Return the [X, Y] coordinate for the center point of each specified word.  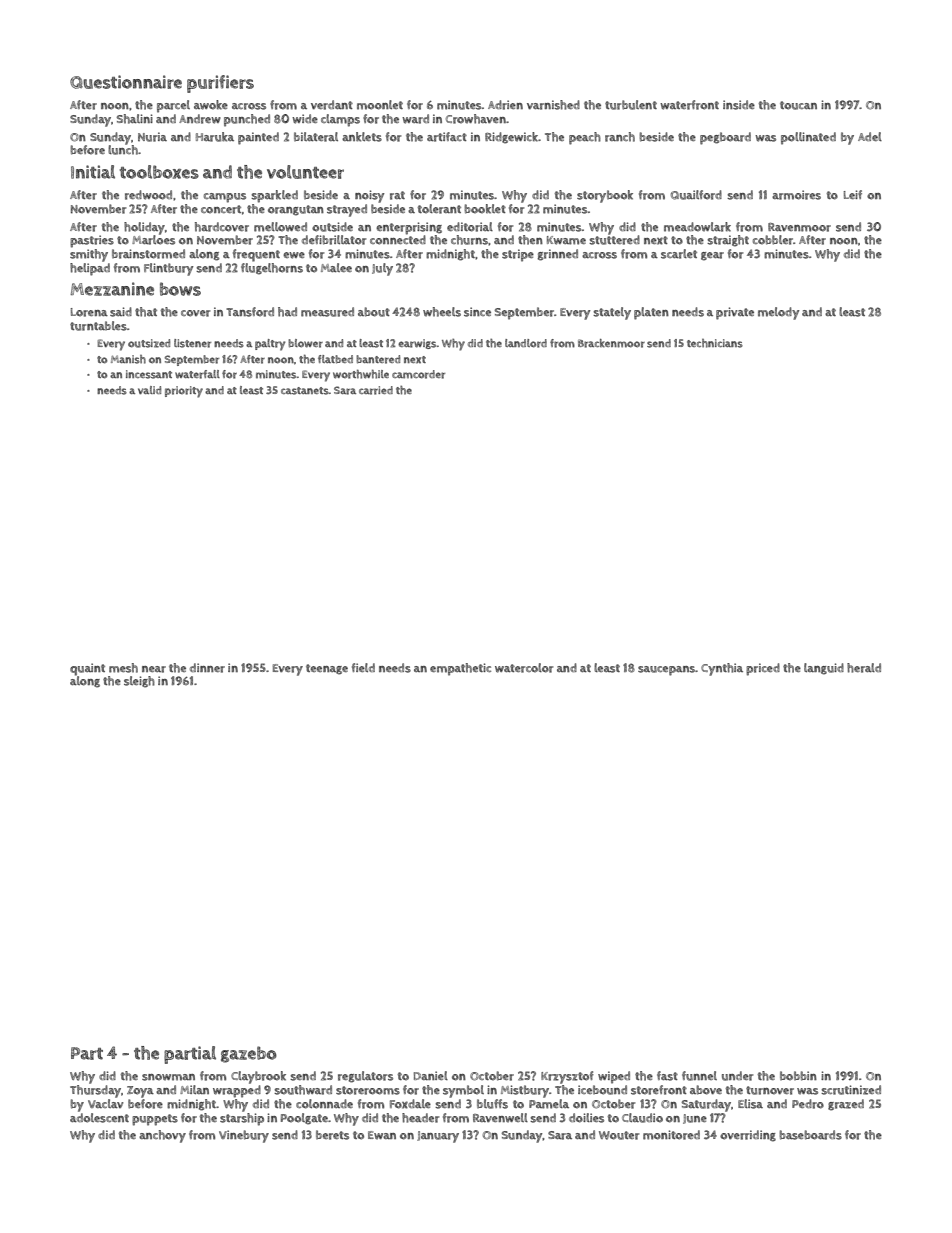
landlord [526, 343]
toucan [798, 105]
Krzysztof [567, 1077]
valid [149, 390]
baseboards [810, 1135]
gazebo [249, 1054]
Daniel [431, 1075]
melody [779, 313]
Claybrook [258, 1077]
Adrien [505, 105]
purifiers [220, 84]
